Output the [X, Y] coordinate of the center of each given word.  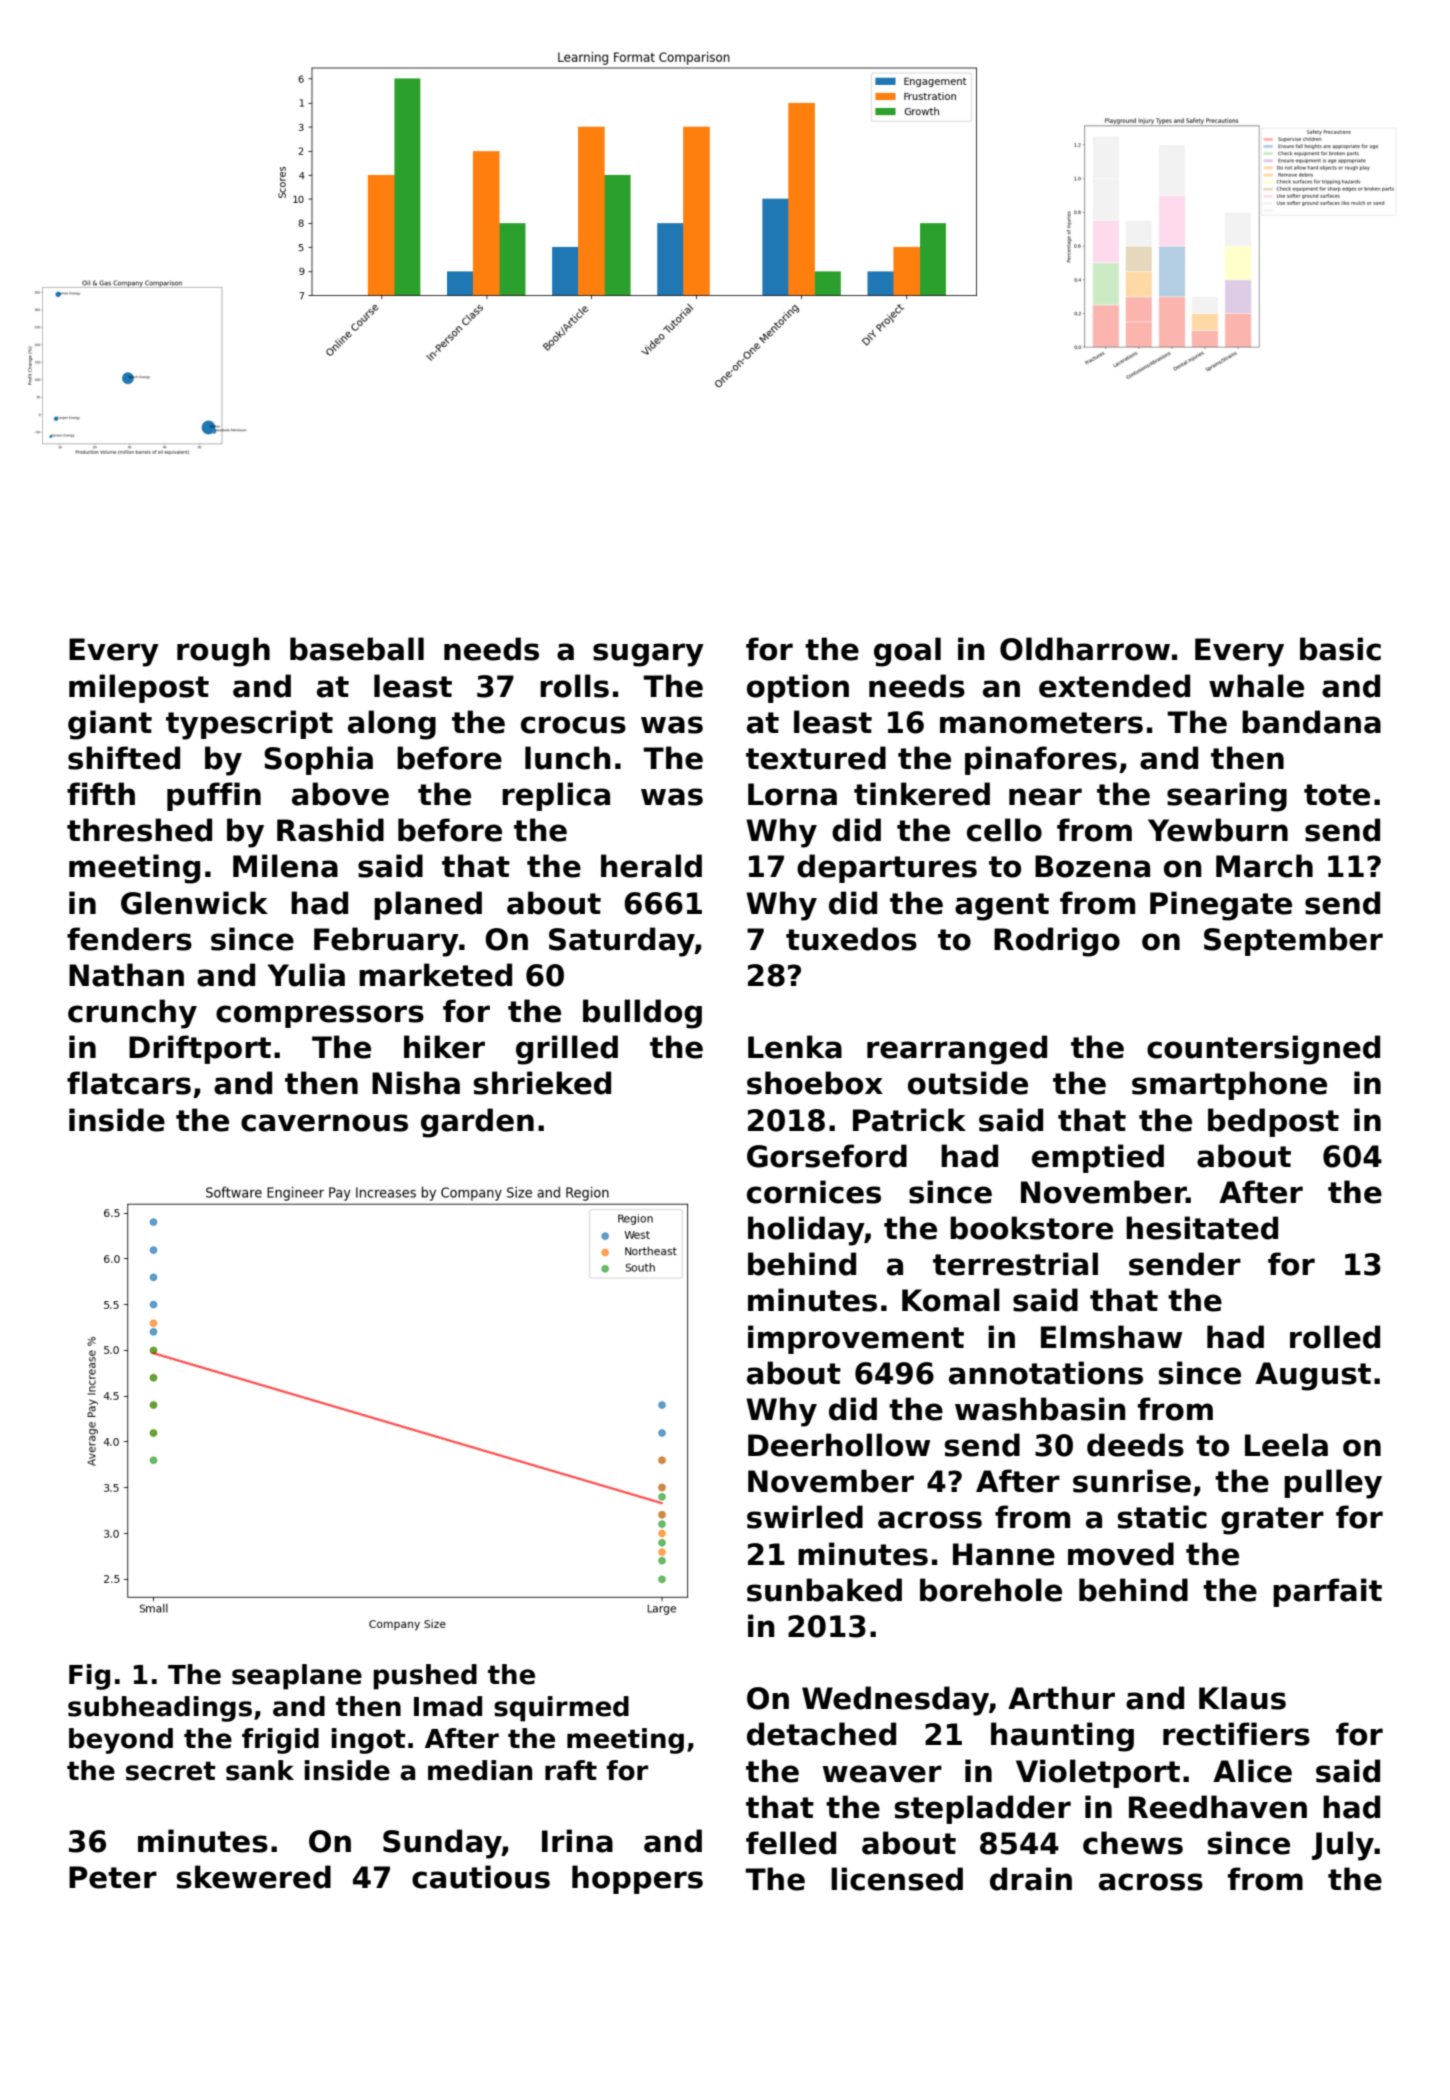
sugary [648, 655]
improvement [856, 1339]
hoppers [637, 1879]
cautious [481, 1877]
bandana [1311, 722]
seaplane [297, 1677]
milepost [139, 688]
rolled [1335, 1337]
